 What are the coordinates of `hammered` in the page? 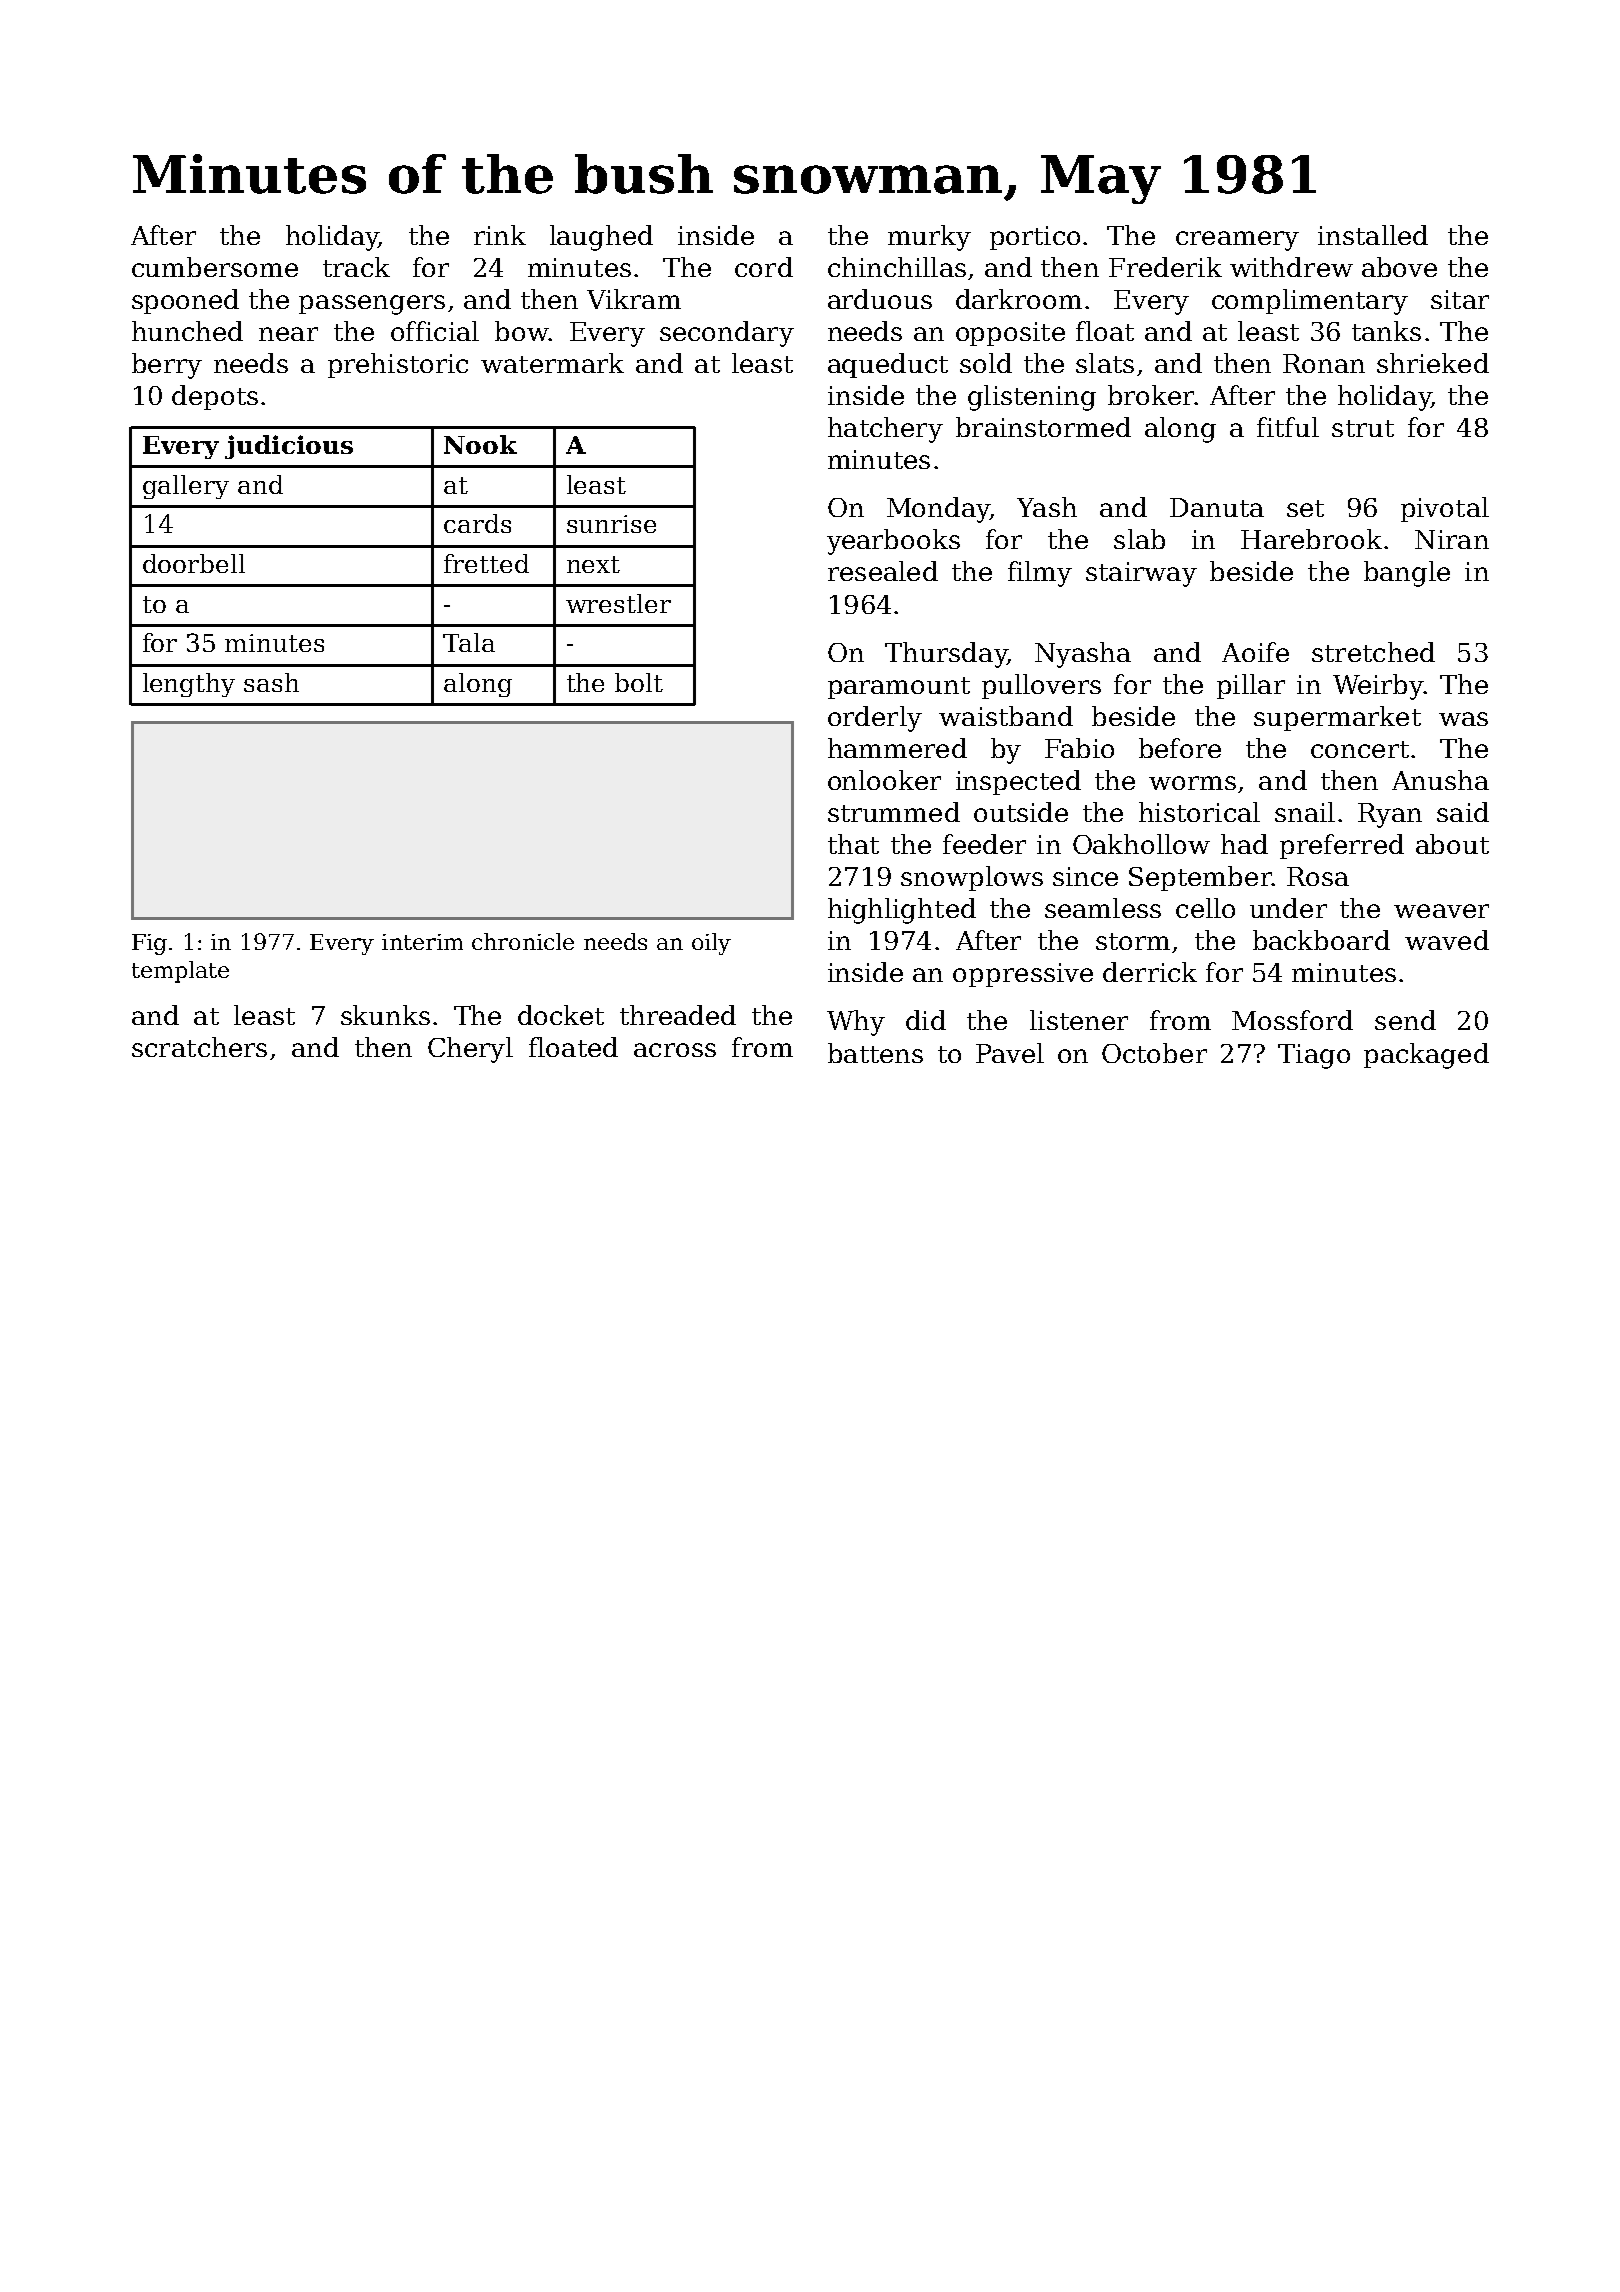 It's located at (897, 748).
